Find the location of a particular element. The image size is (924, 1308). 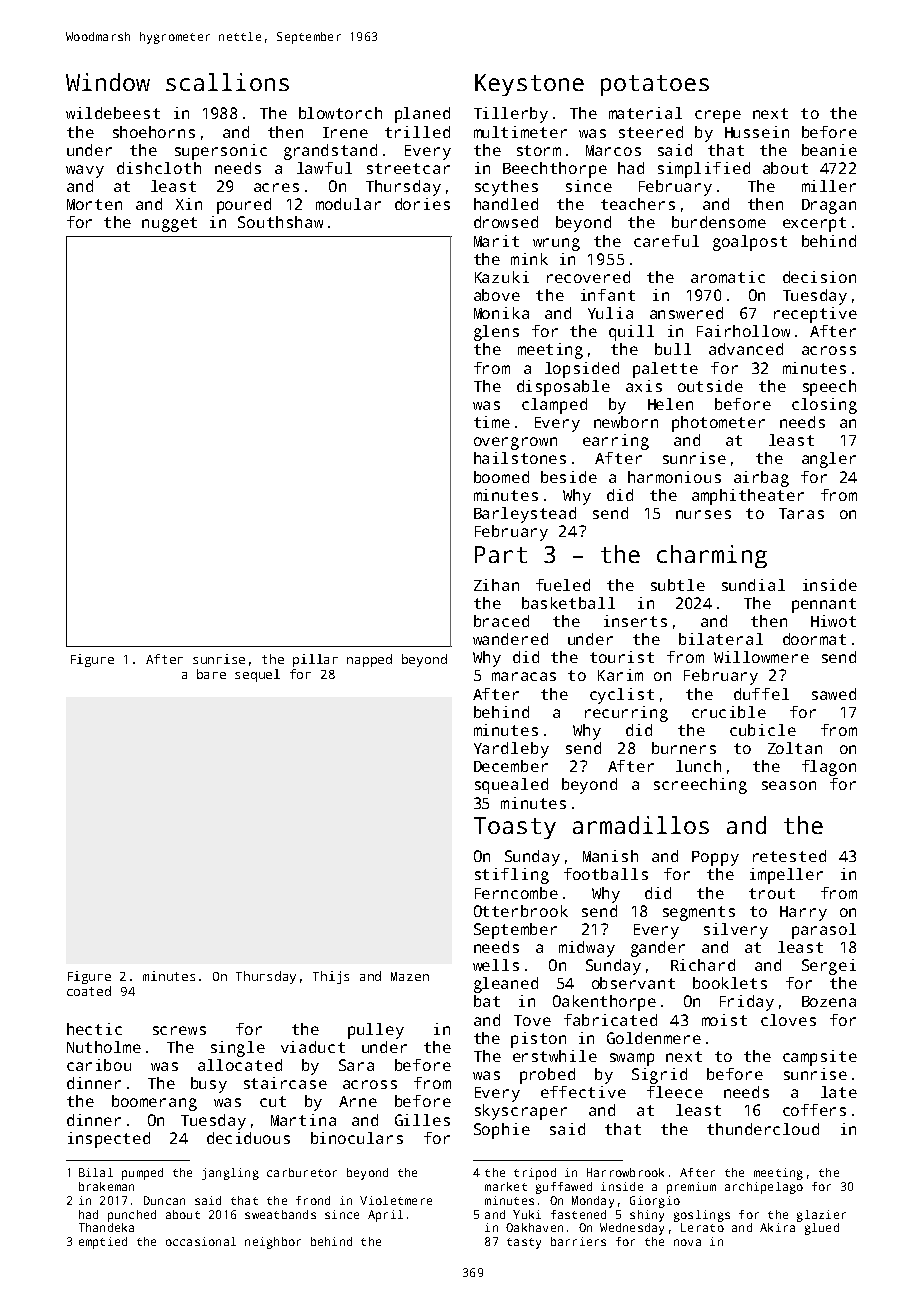

bare is located at coordinates (211, 674).
